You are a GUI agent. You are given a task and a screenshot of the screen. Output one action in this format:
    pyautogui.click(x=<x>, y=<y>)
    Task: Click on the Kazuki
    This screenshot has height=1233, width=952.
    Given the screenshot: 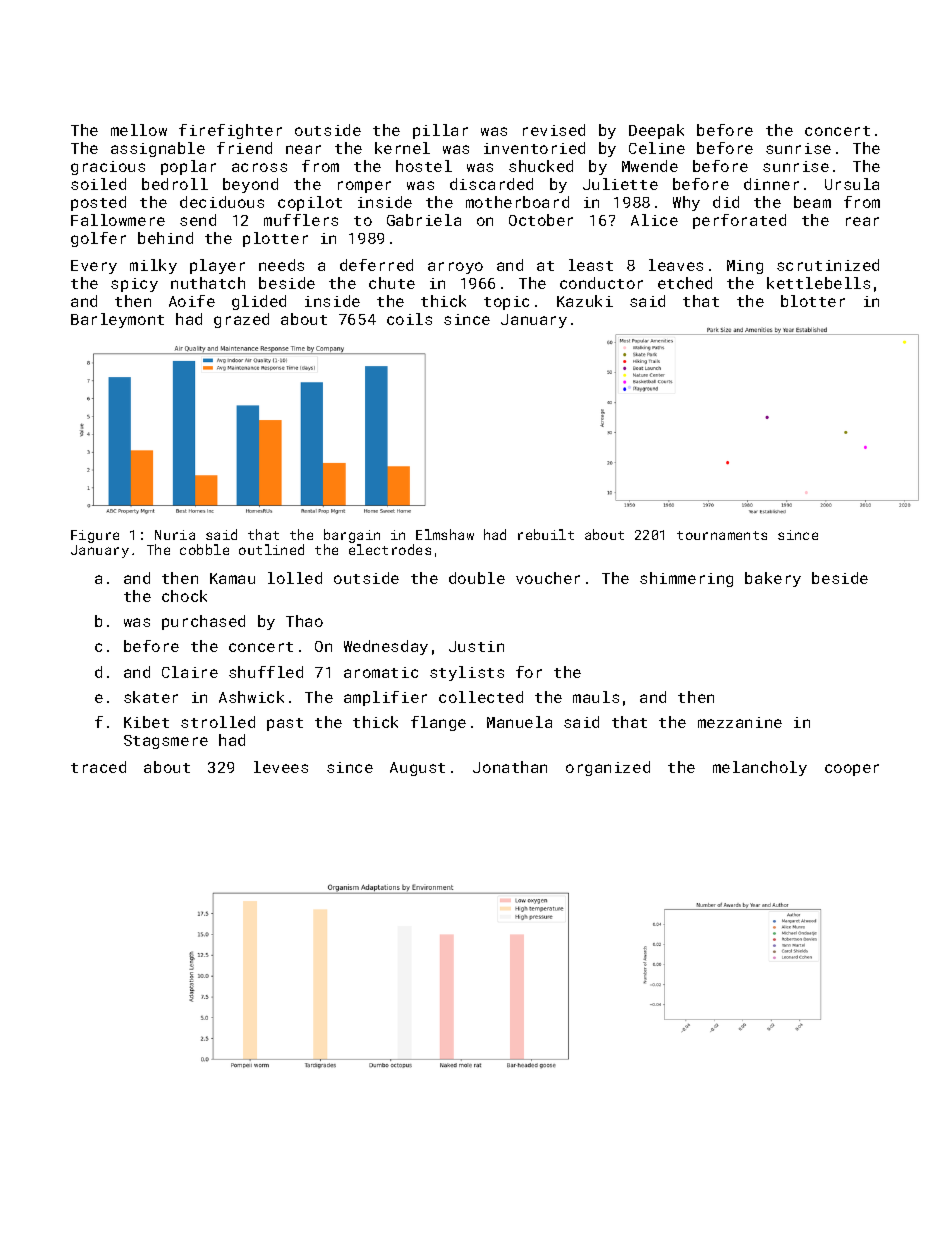 What is the action you would take?
    pyautogui.click(x=585, y=301)
